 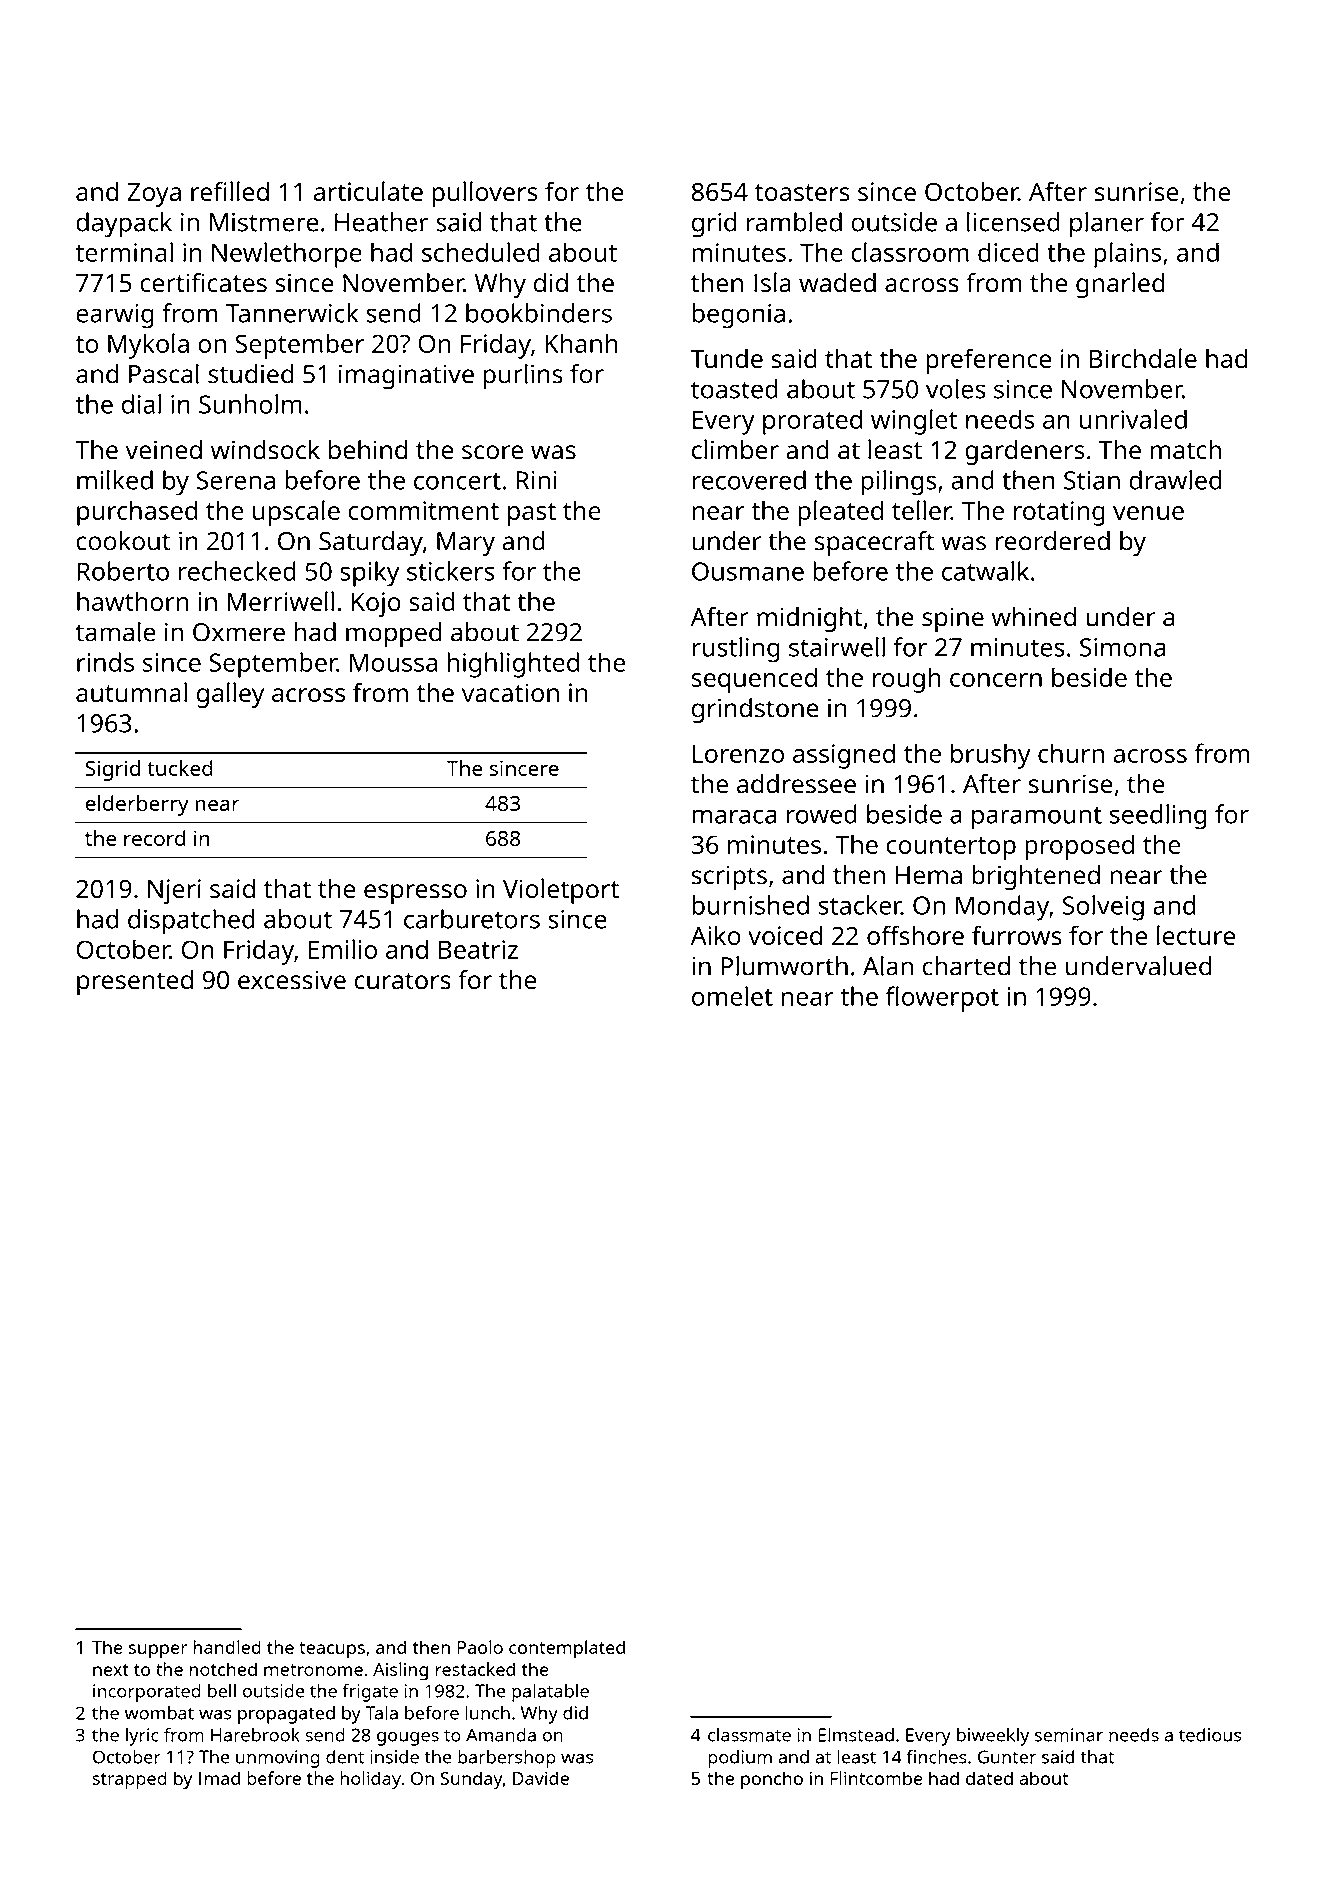 What do you see at coordinates (513, 665) in the screenshot?
I see `highlighted` at bounding box center [513, 665].
